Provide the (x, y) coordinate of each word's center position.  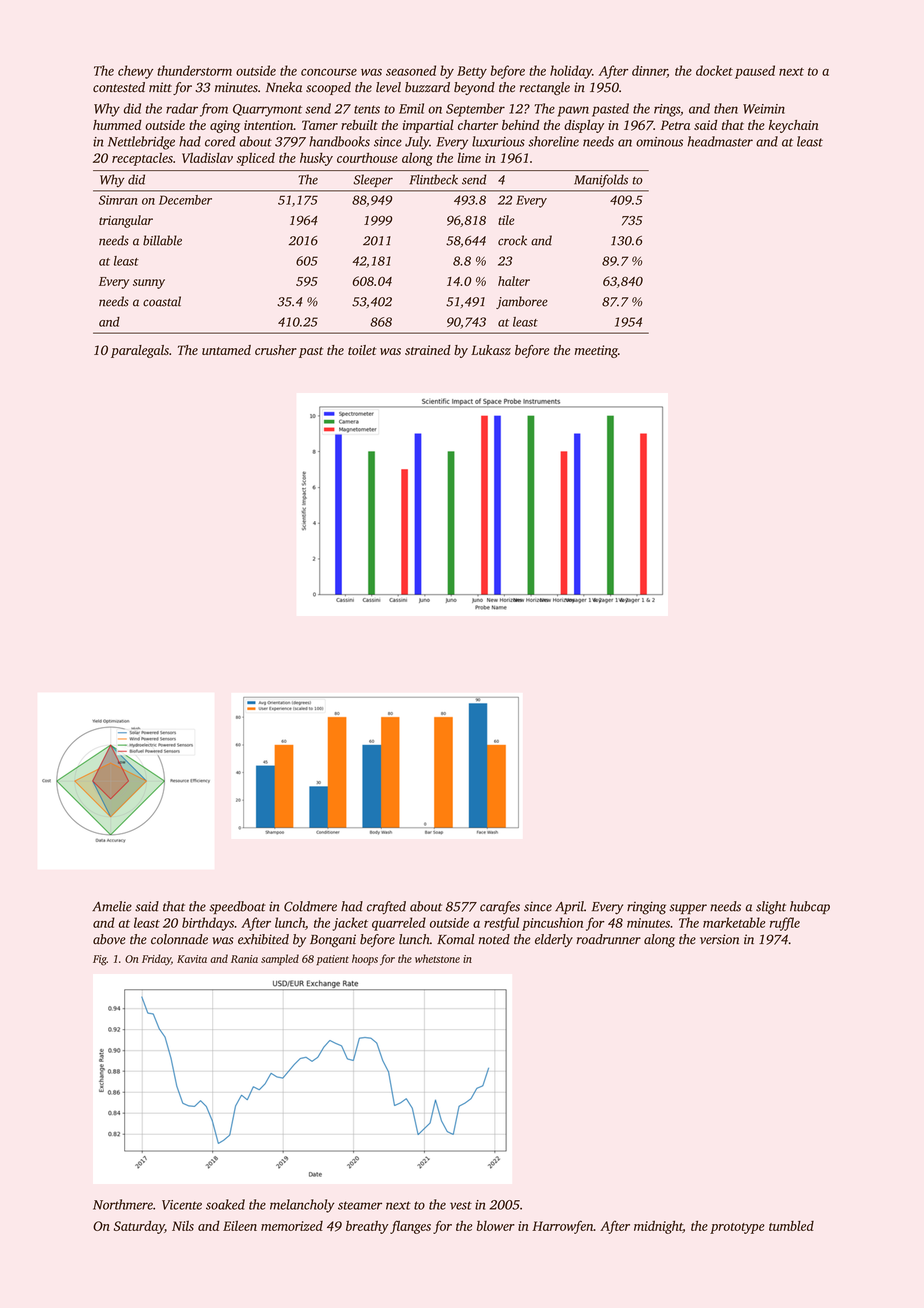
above (109, 939)
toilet (362, 350)
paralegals (140, 351)
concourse (329, 72)
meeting (596, 351)
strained (428, 350)
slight (771, 908)
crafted (386, 908)
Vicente (182, 1205)
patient (332, 960)
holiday (571, 72)
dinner (649, 71)
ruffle (785, 924)
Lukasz (491, 350)
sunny (149, 284)
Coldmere (310, 906)
